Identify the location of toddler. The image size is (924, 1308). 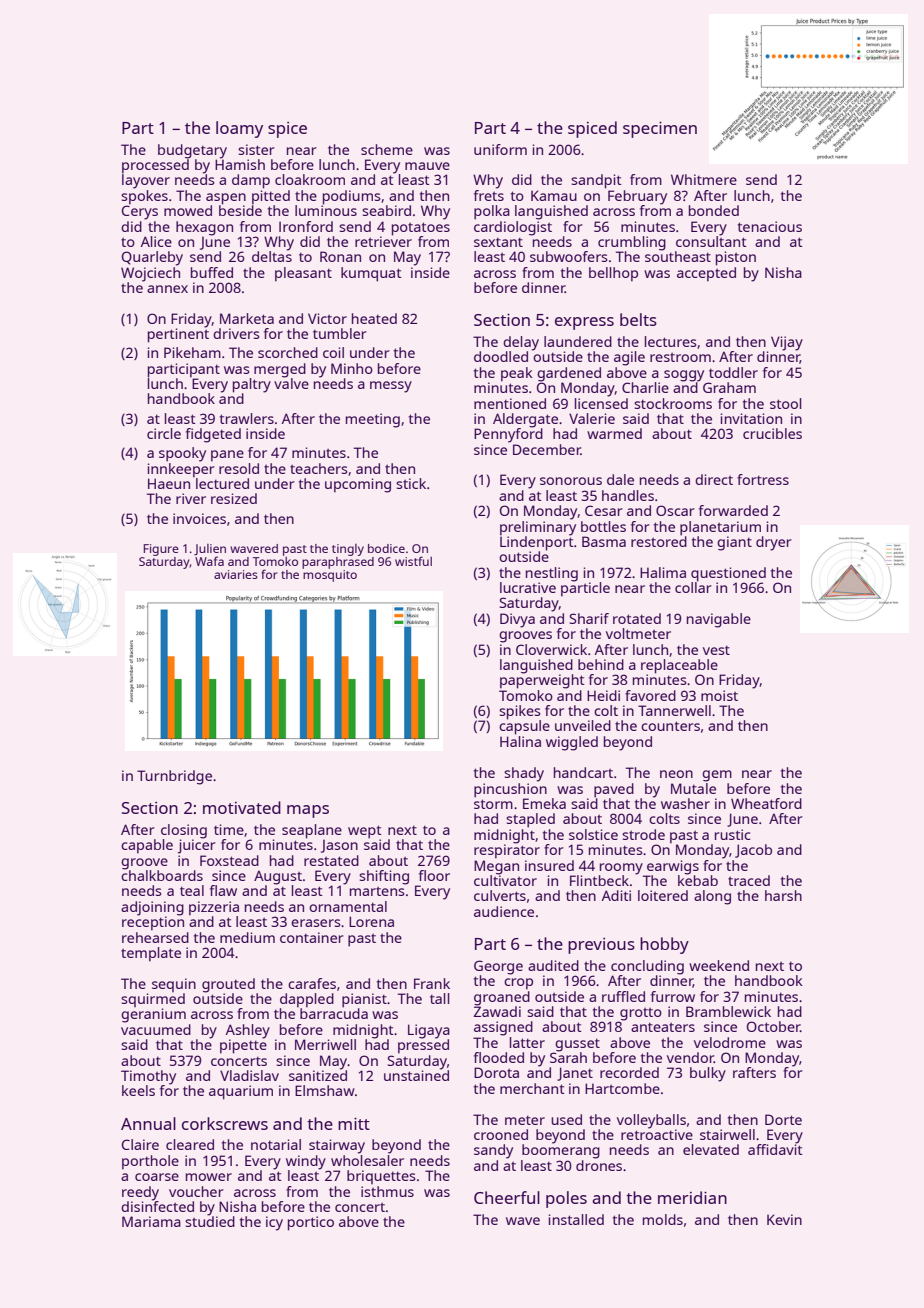
(733, 372).
